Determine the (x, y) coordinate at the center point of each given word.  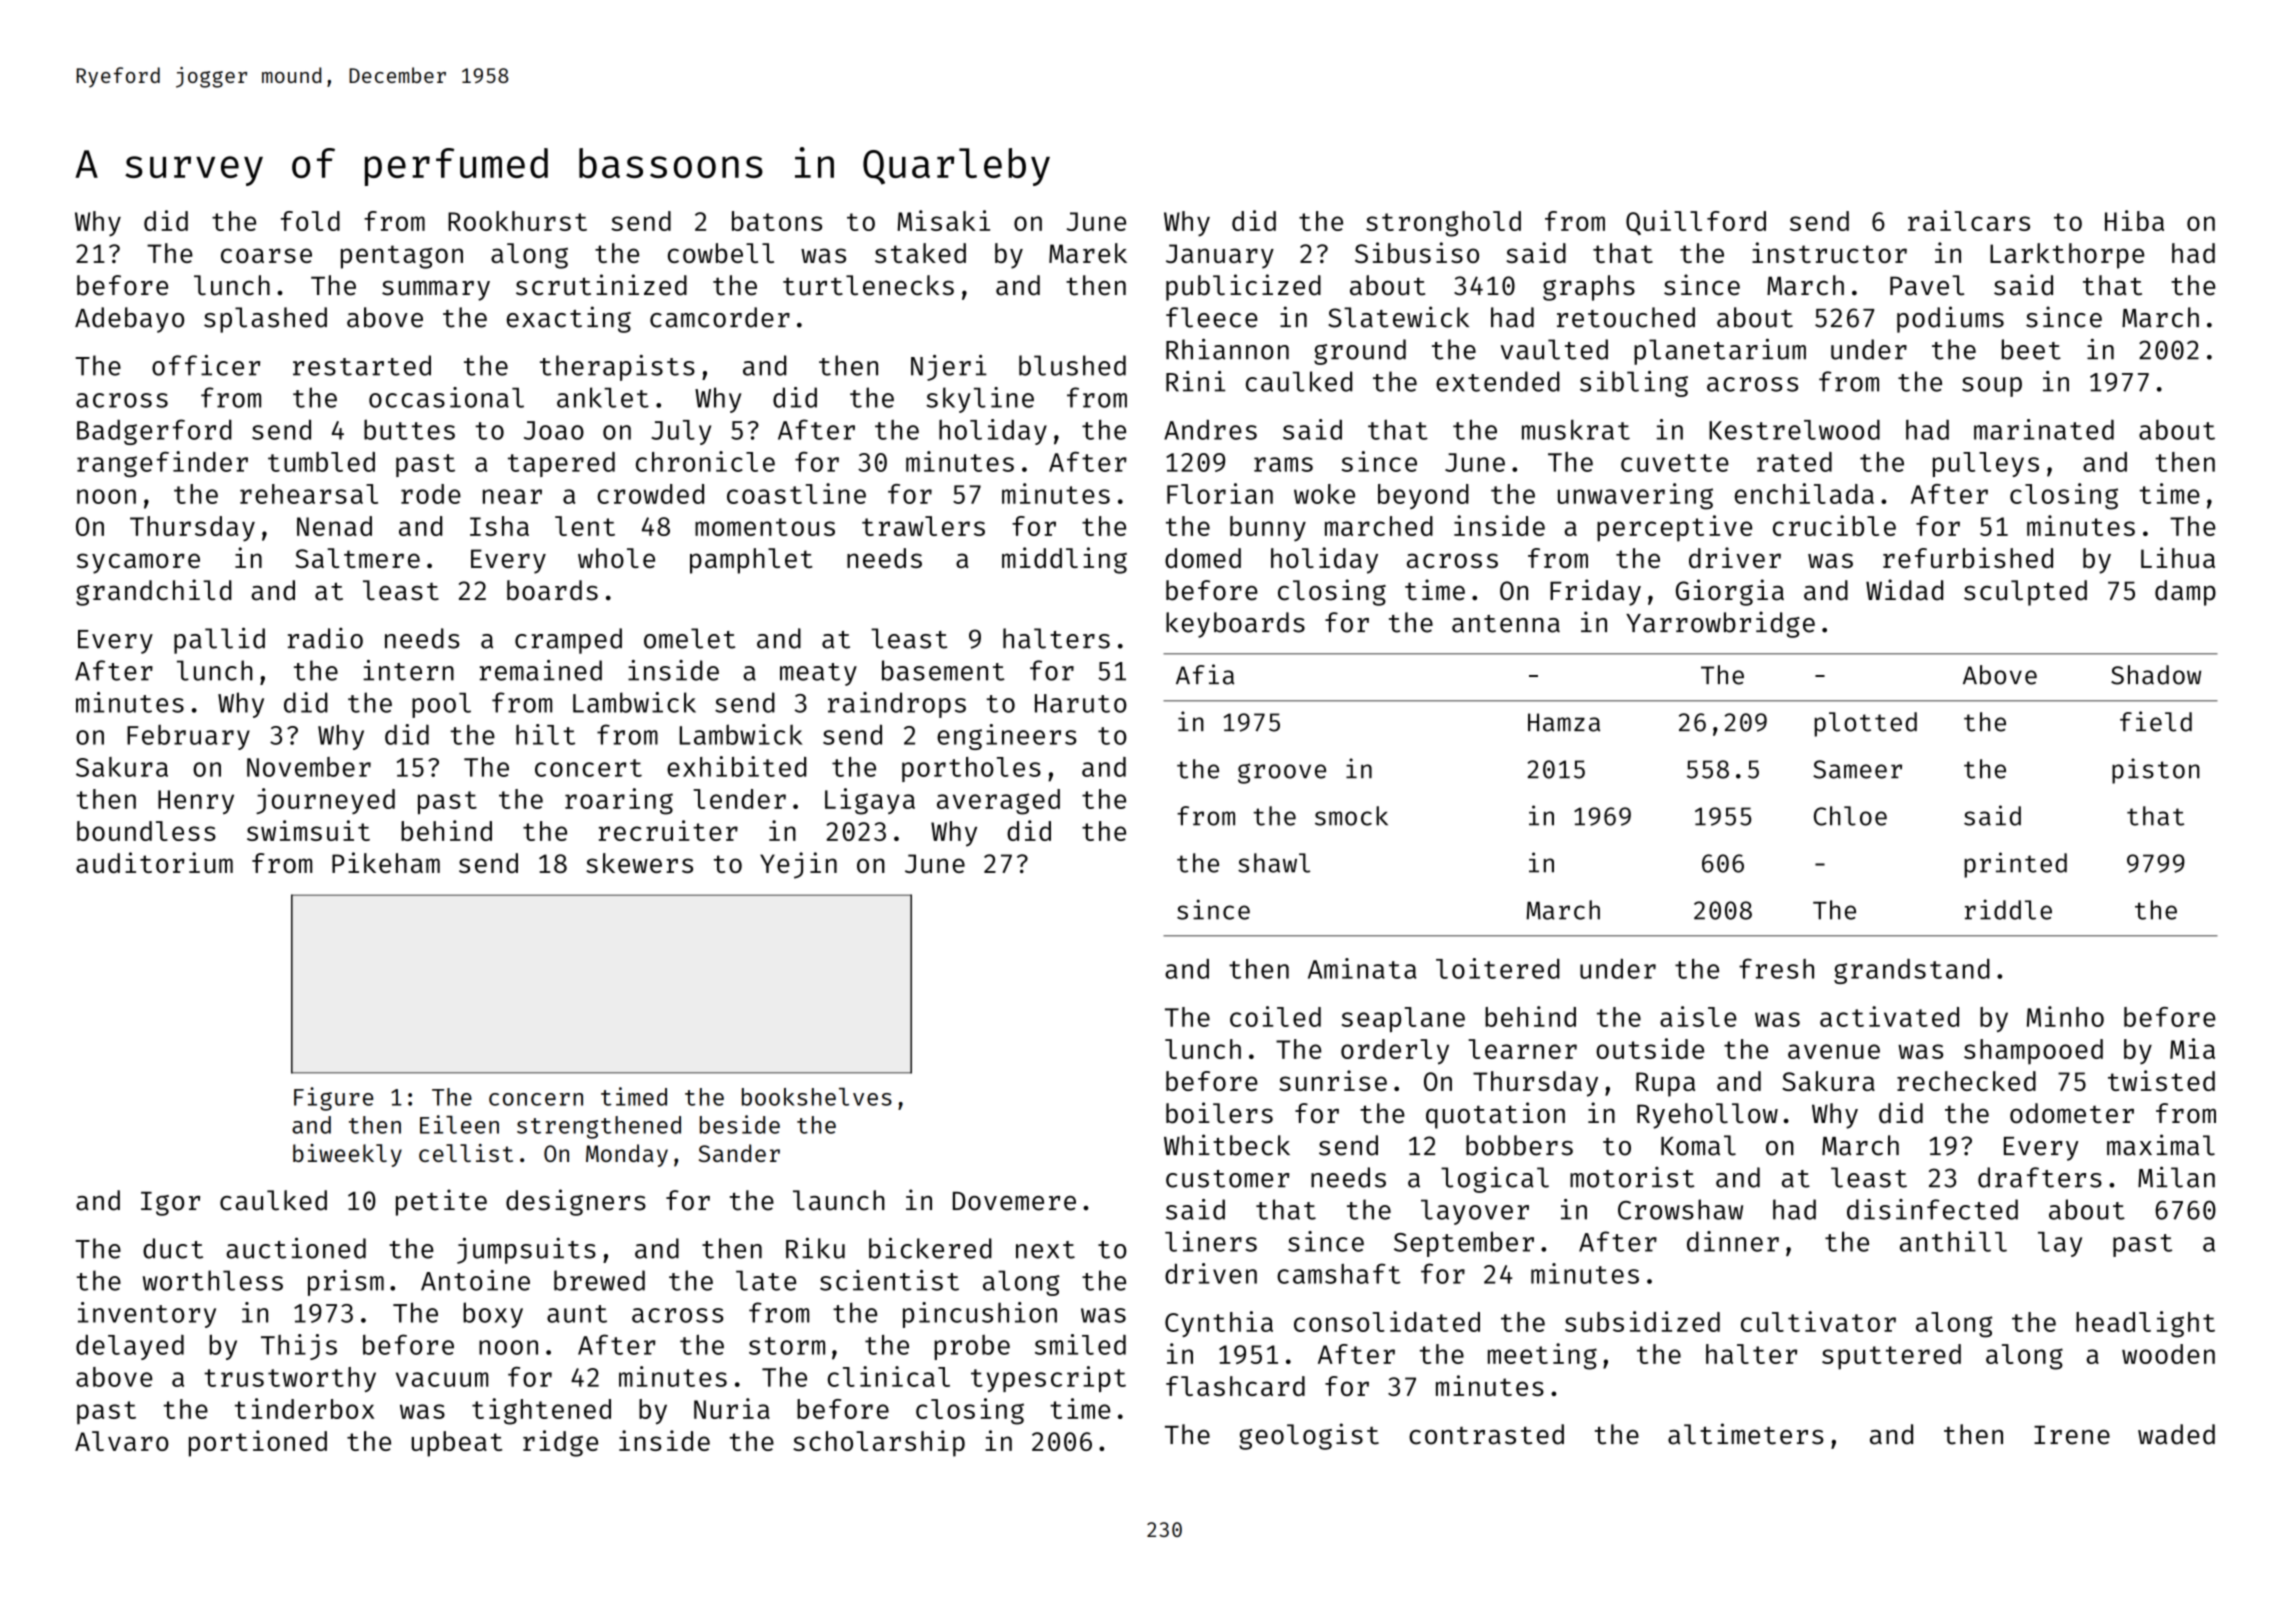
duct (173, 1248)
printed (2015, 865)
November (309, 767)
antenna (1506, 624)
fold (310, 221)
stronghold (1443, 224)
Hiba (2134, 220)
